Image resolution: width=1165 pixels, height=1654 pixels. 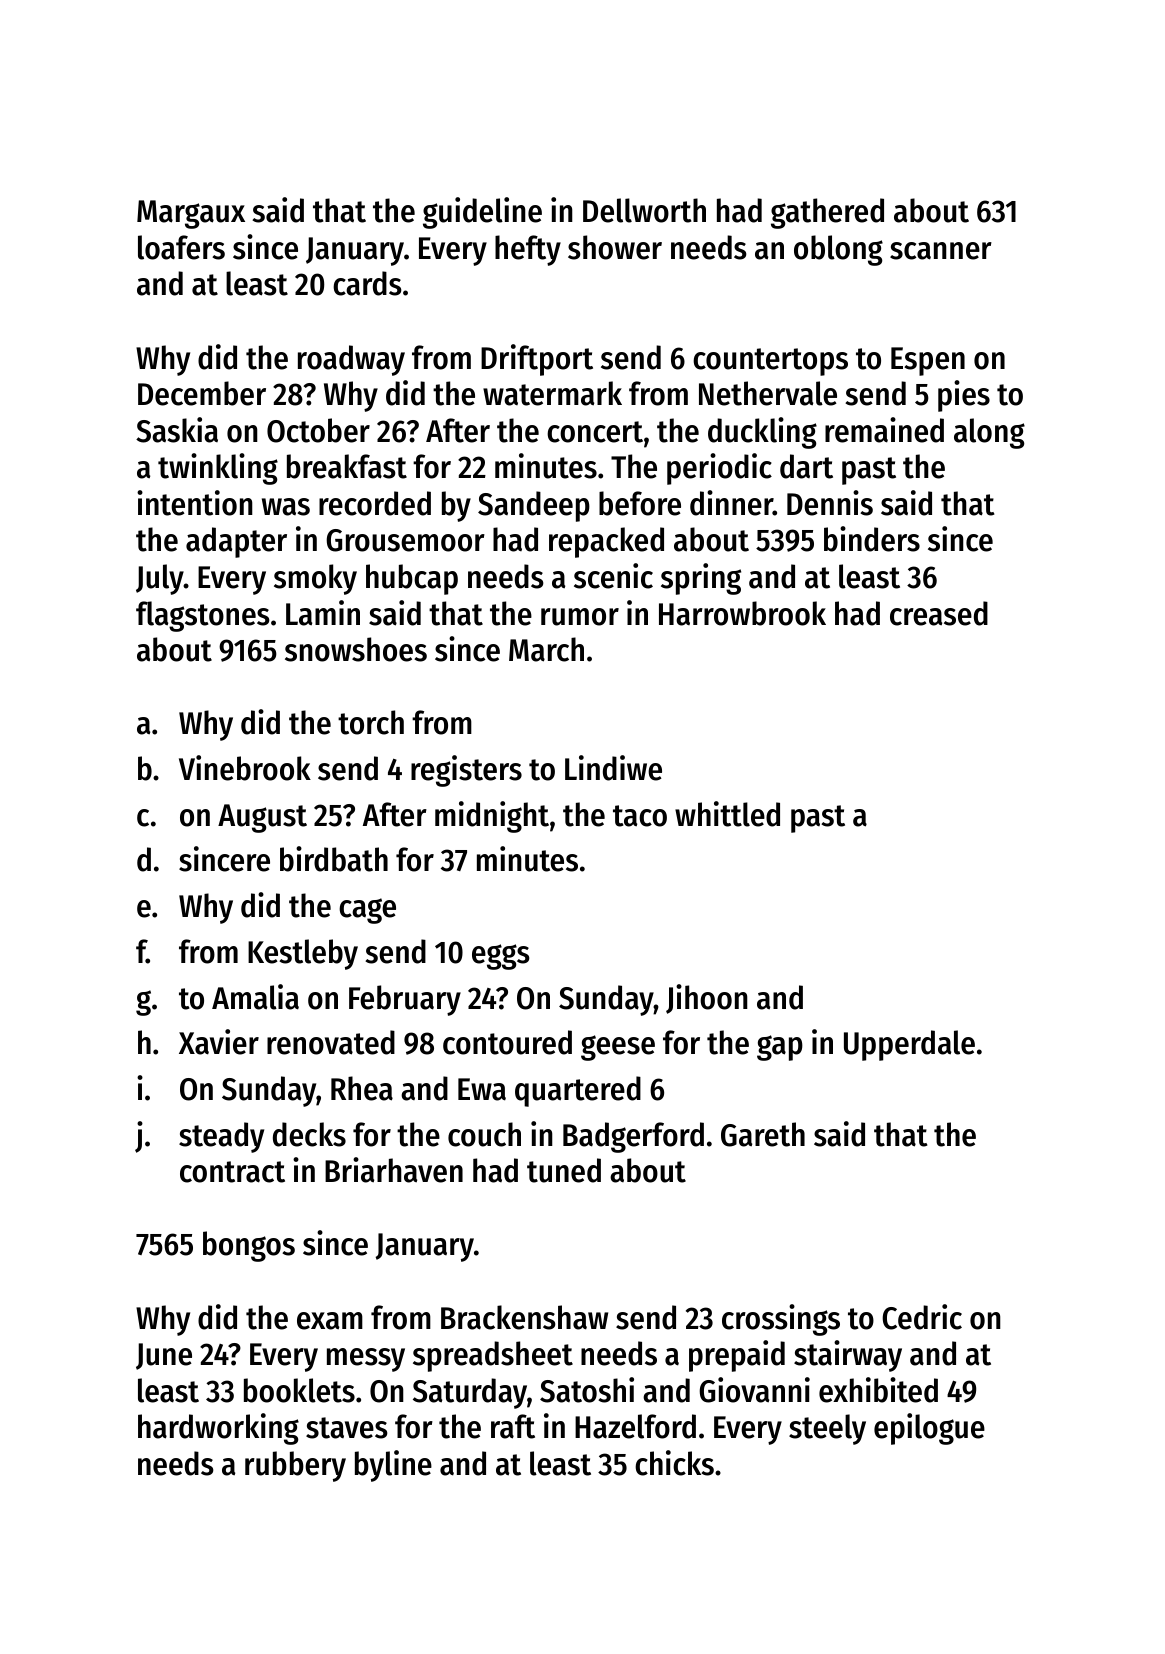 What do you see at coordinates (482, 213) in the document?
I see `guideline` at bounding box center [482, 213].
